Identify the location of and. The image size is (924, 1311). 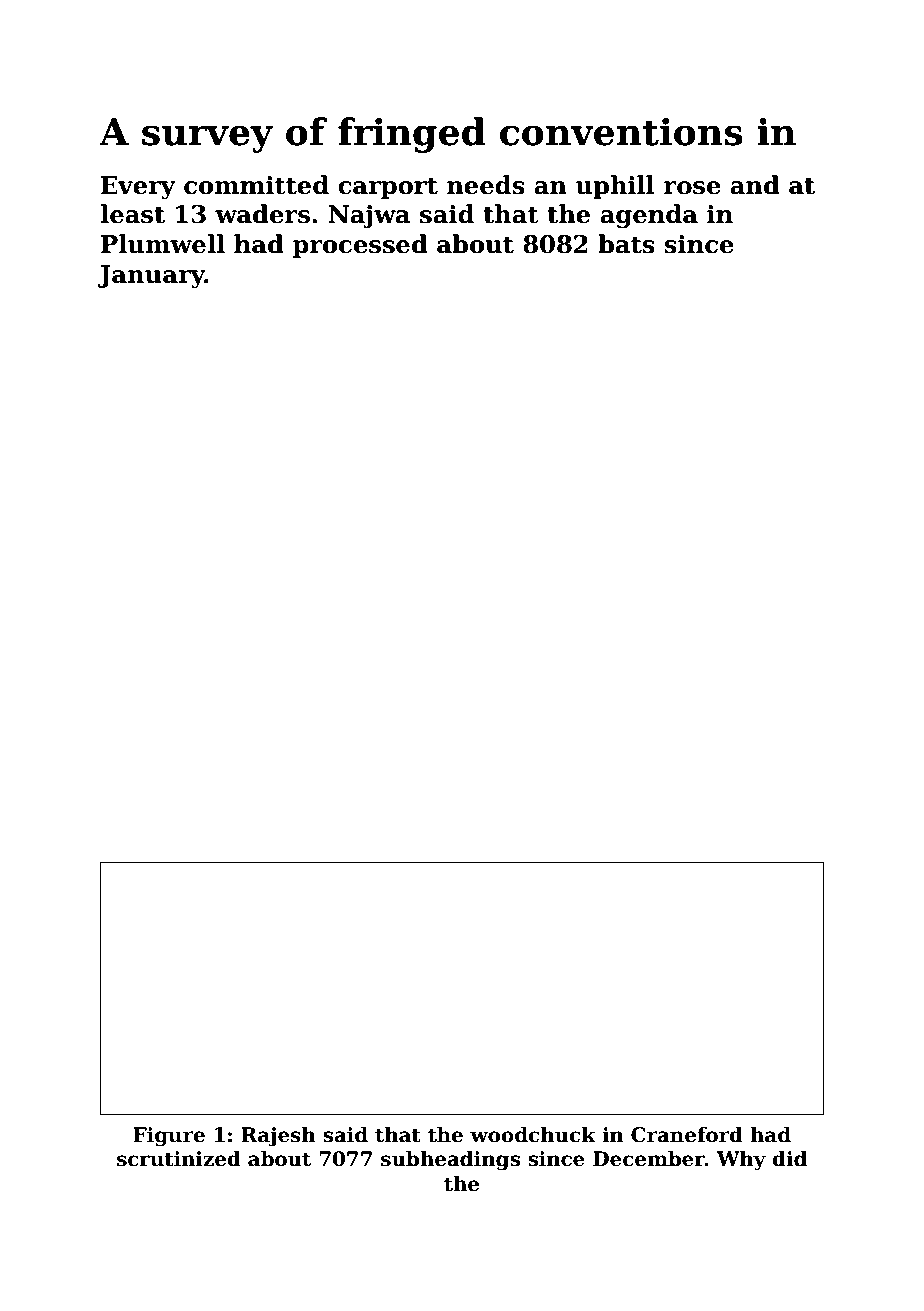
(755, 185).
